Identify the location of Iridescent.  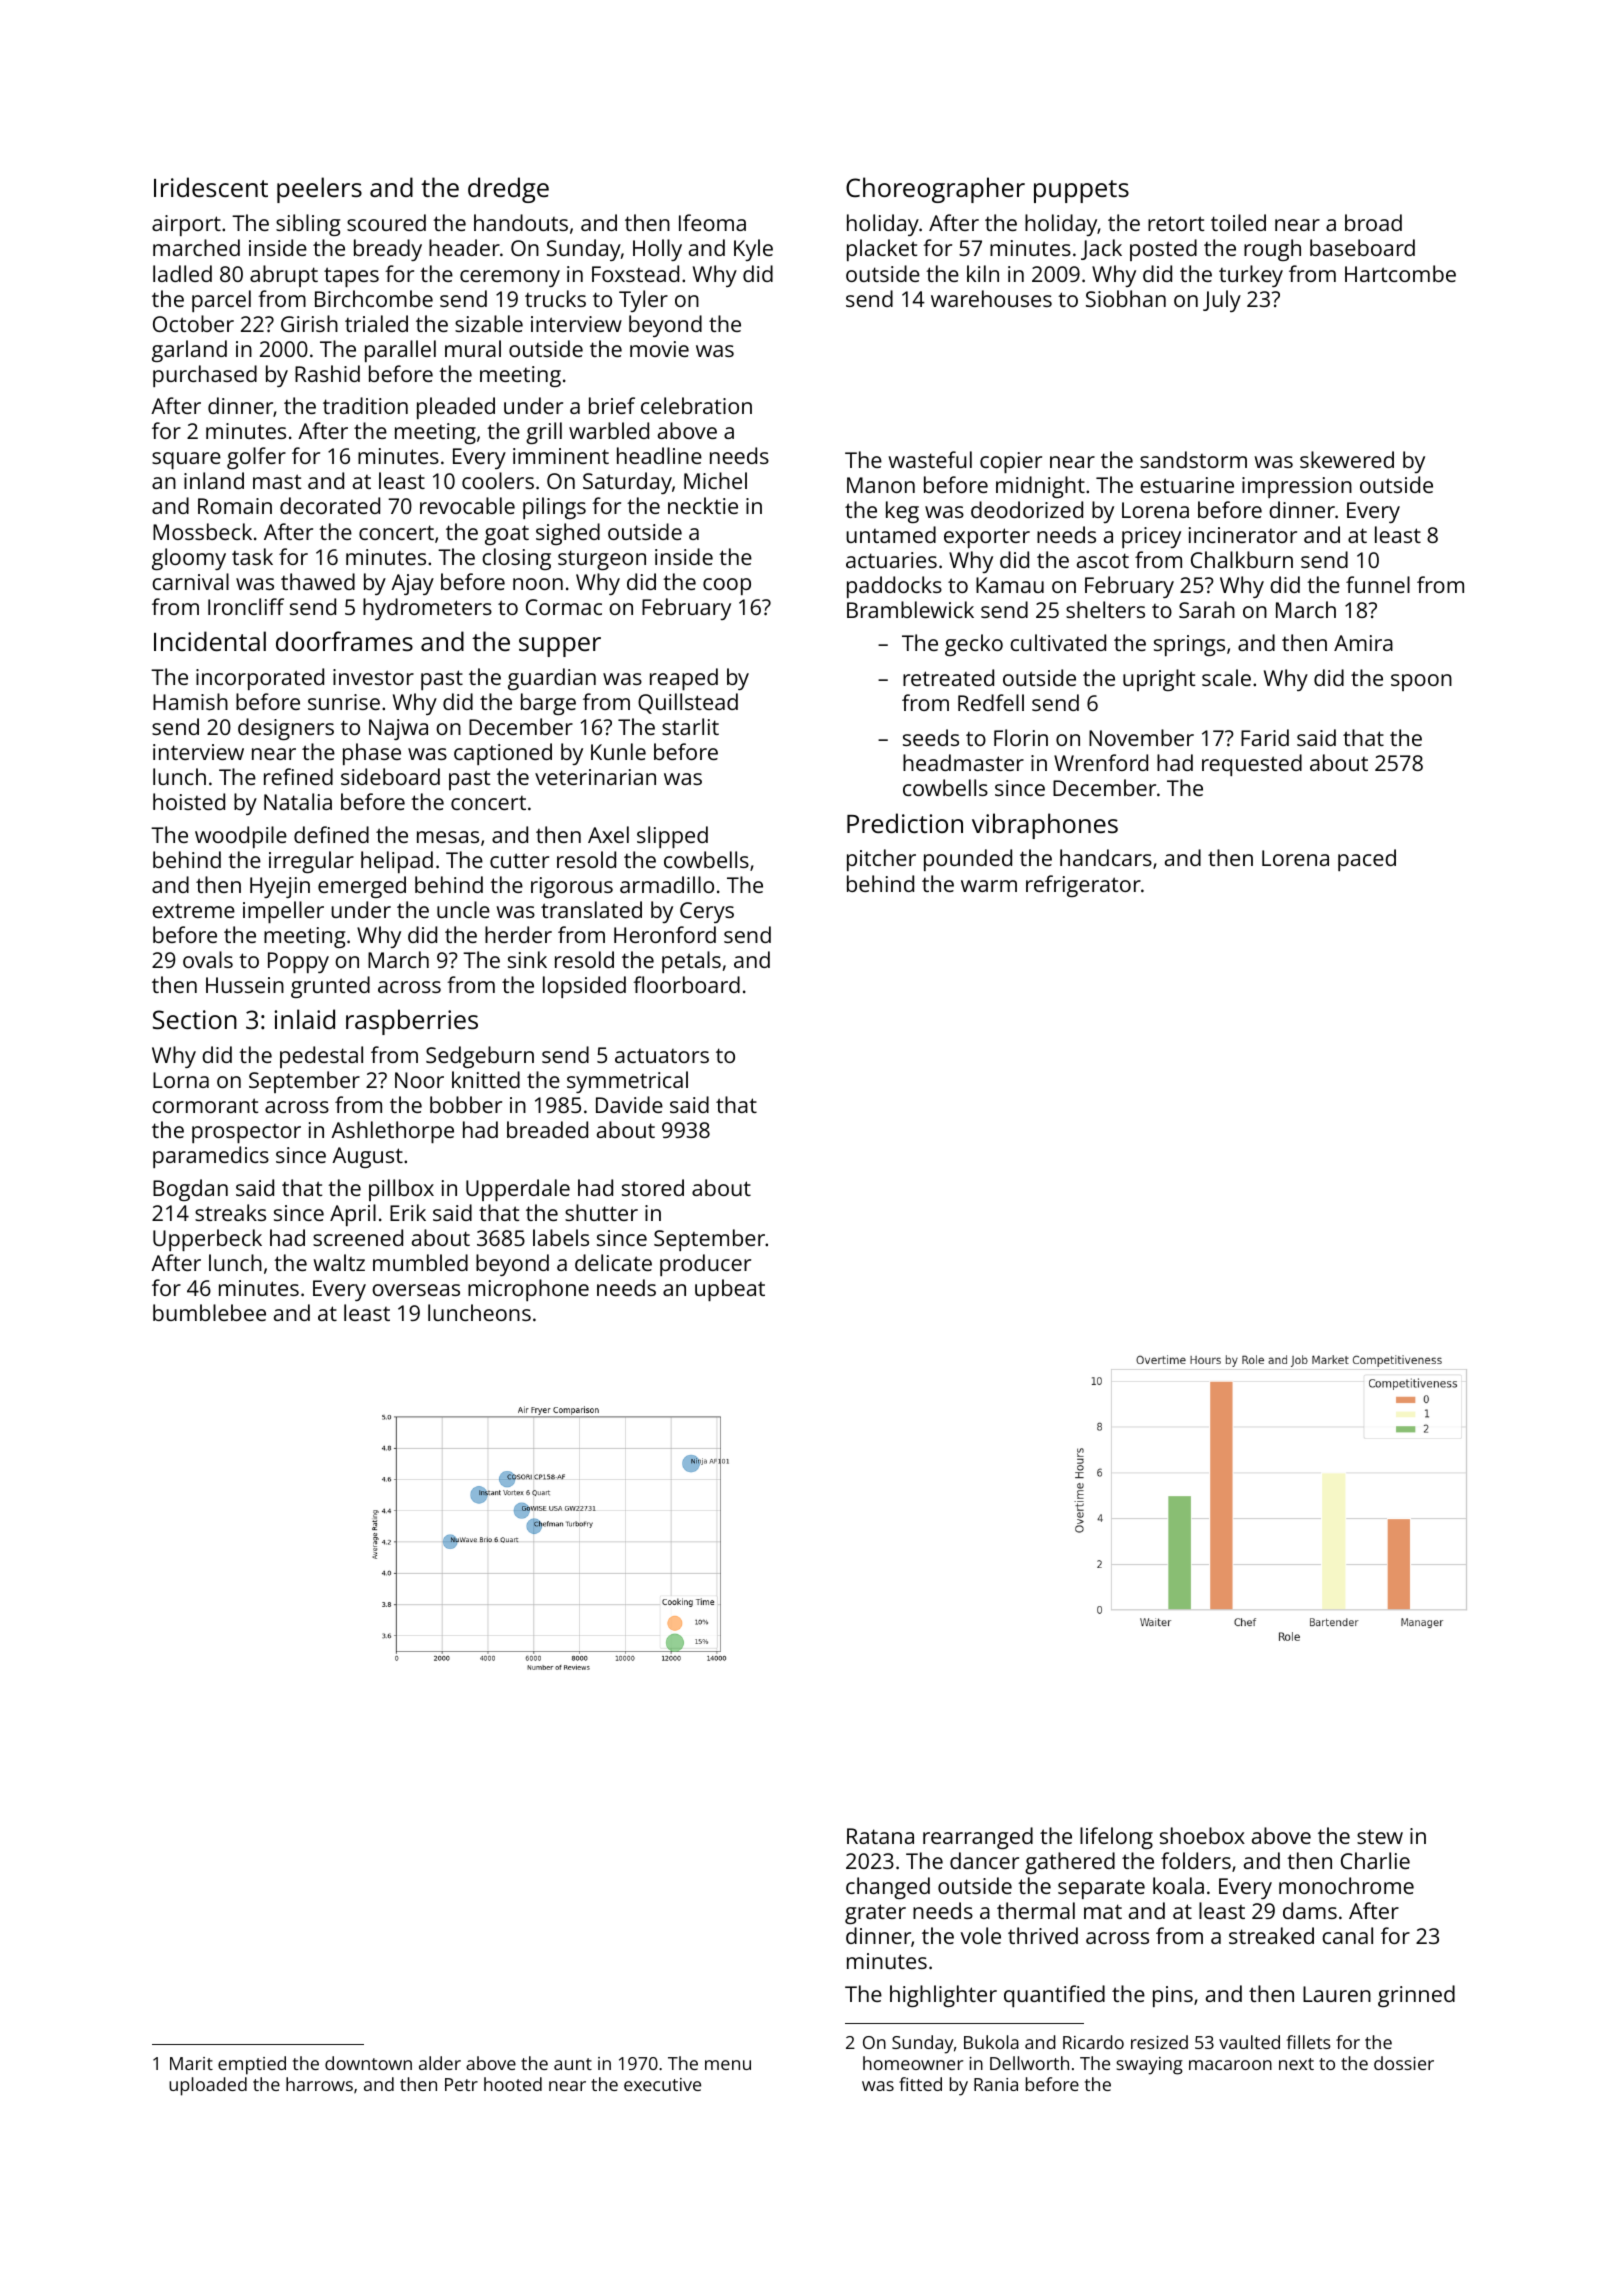
(211, 187).
